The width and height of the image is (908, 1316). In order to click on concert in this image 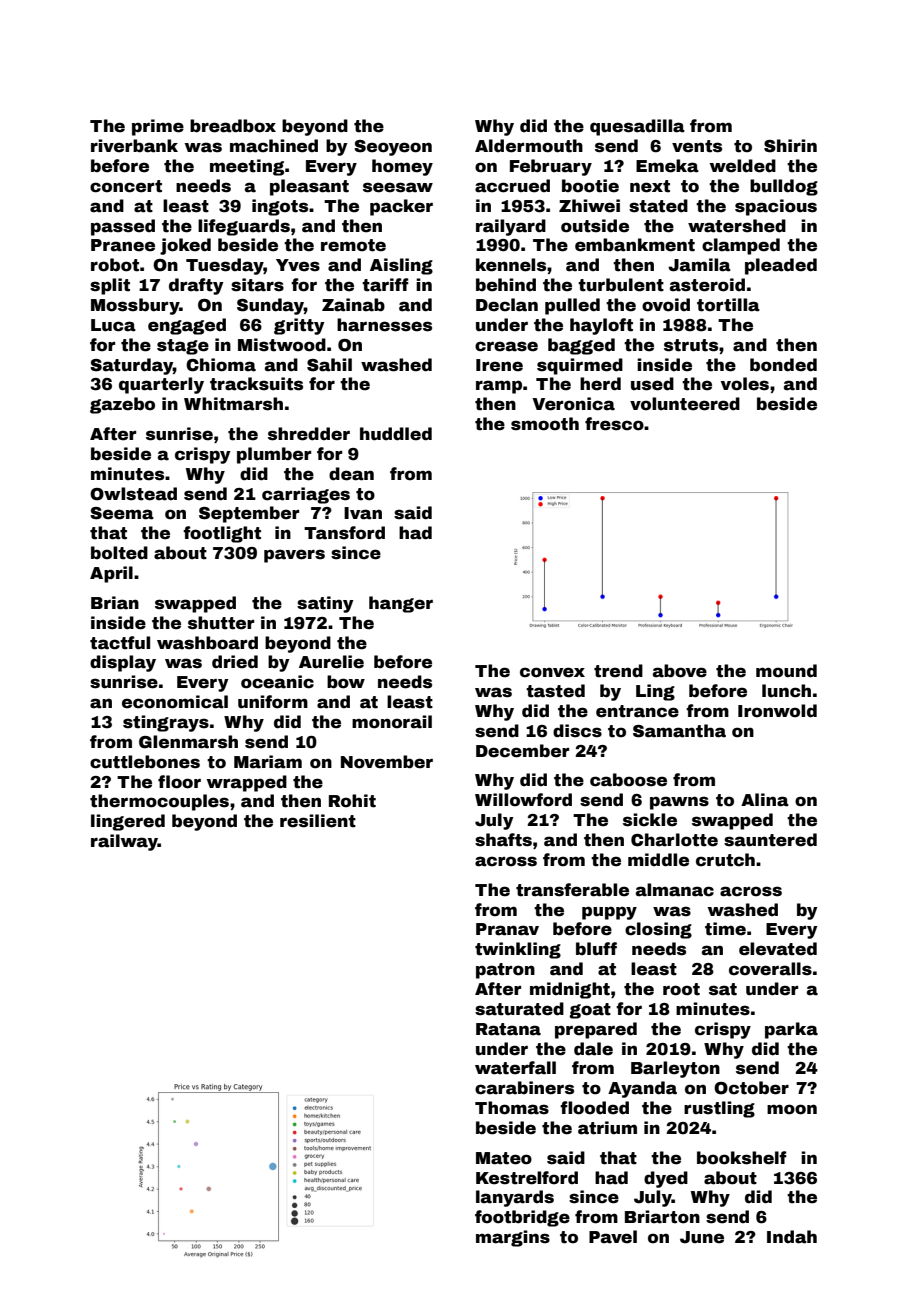, I will do `click(126, 186)`.
